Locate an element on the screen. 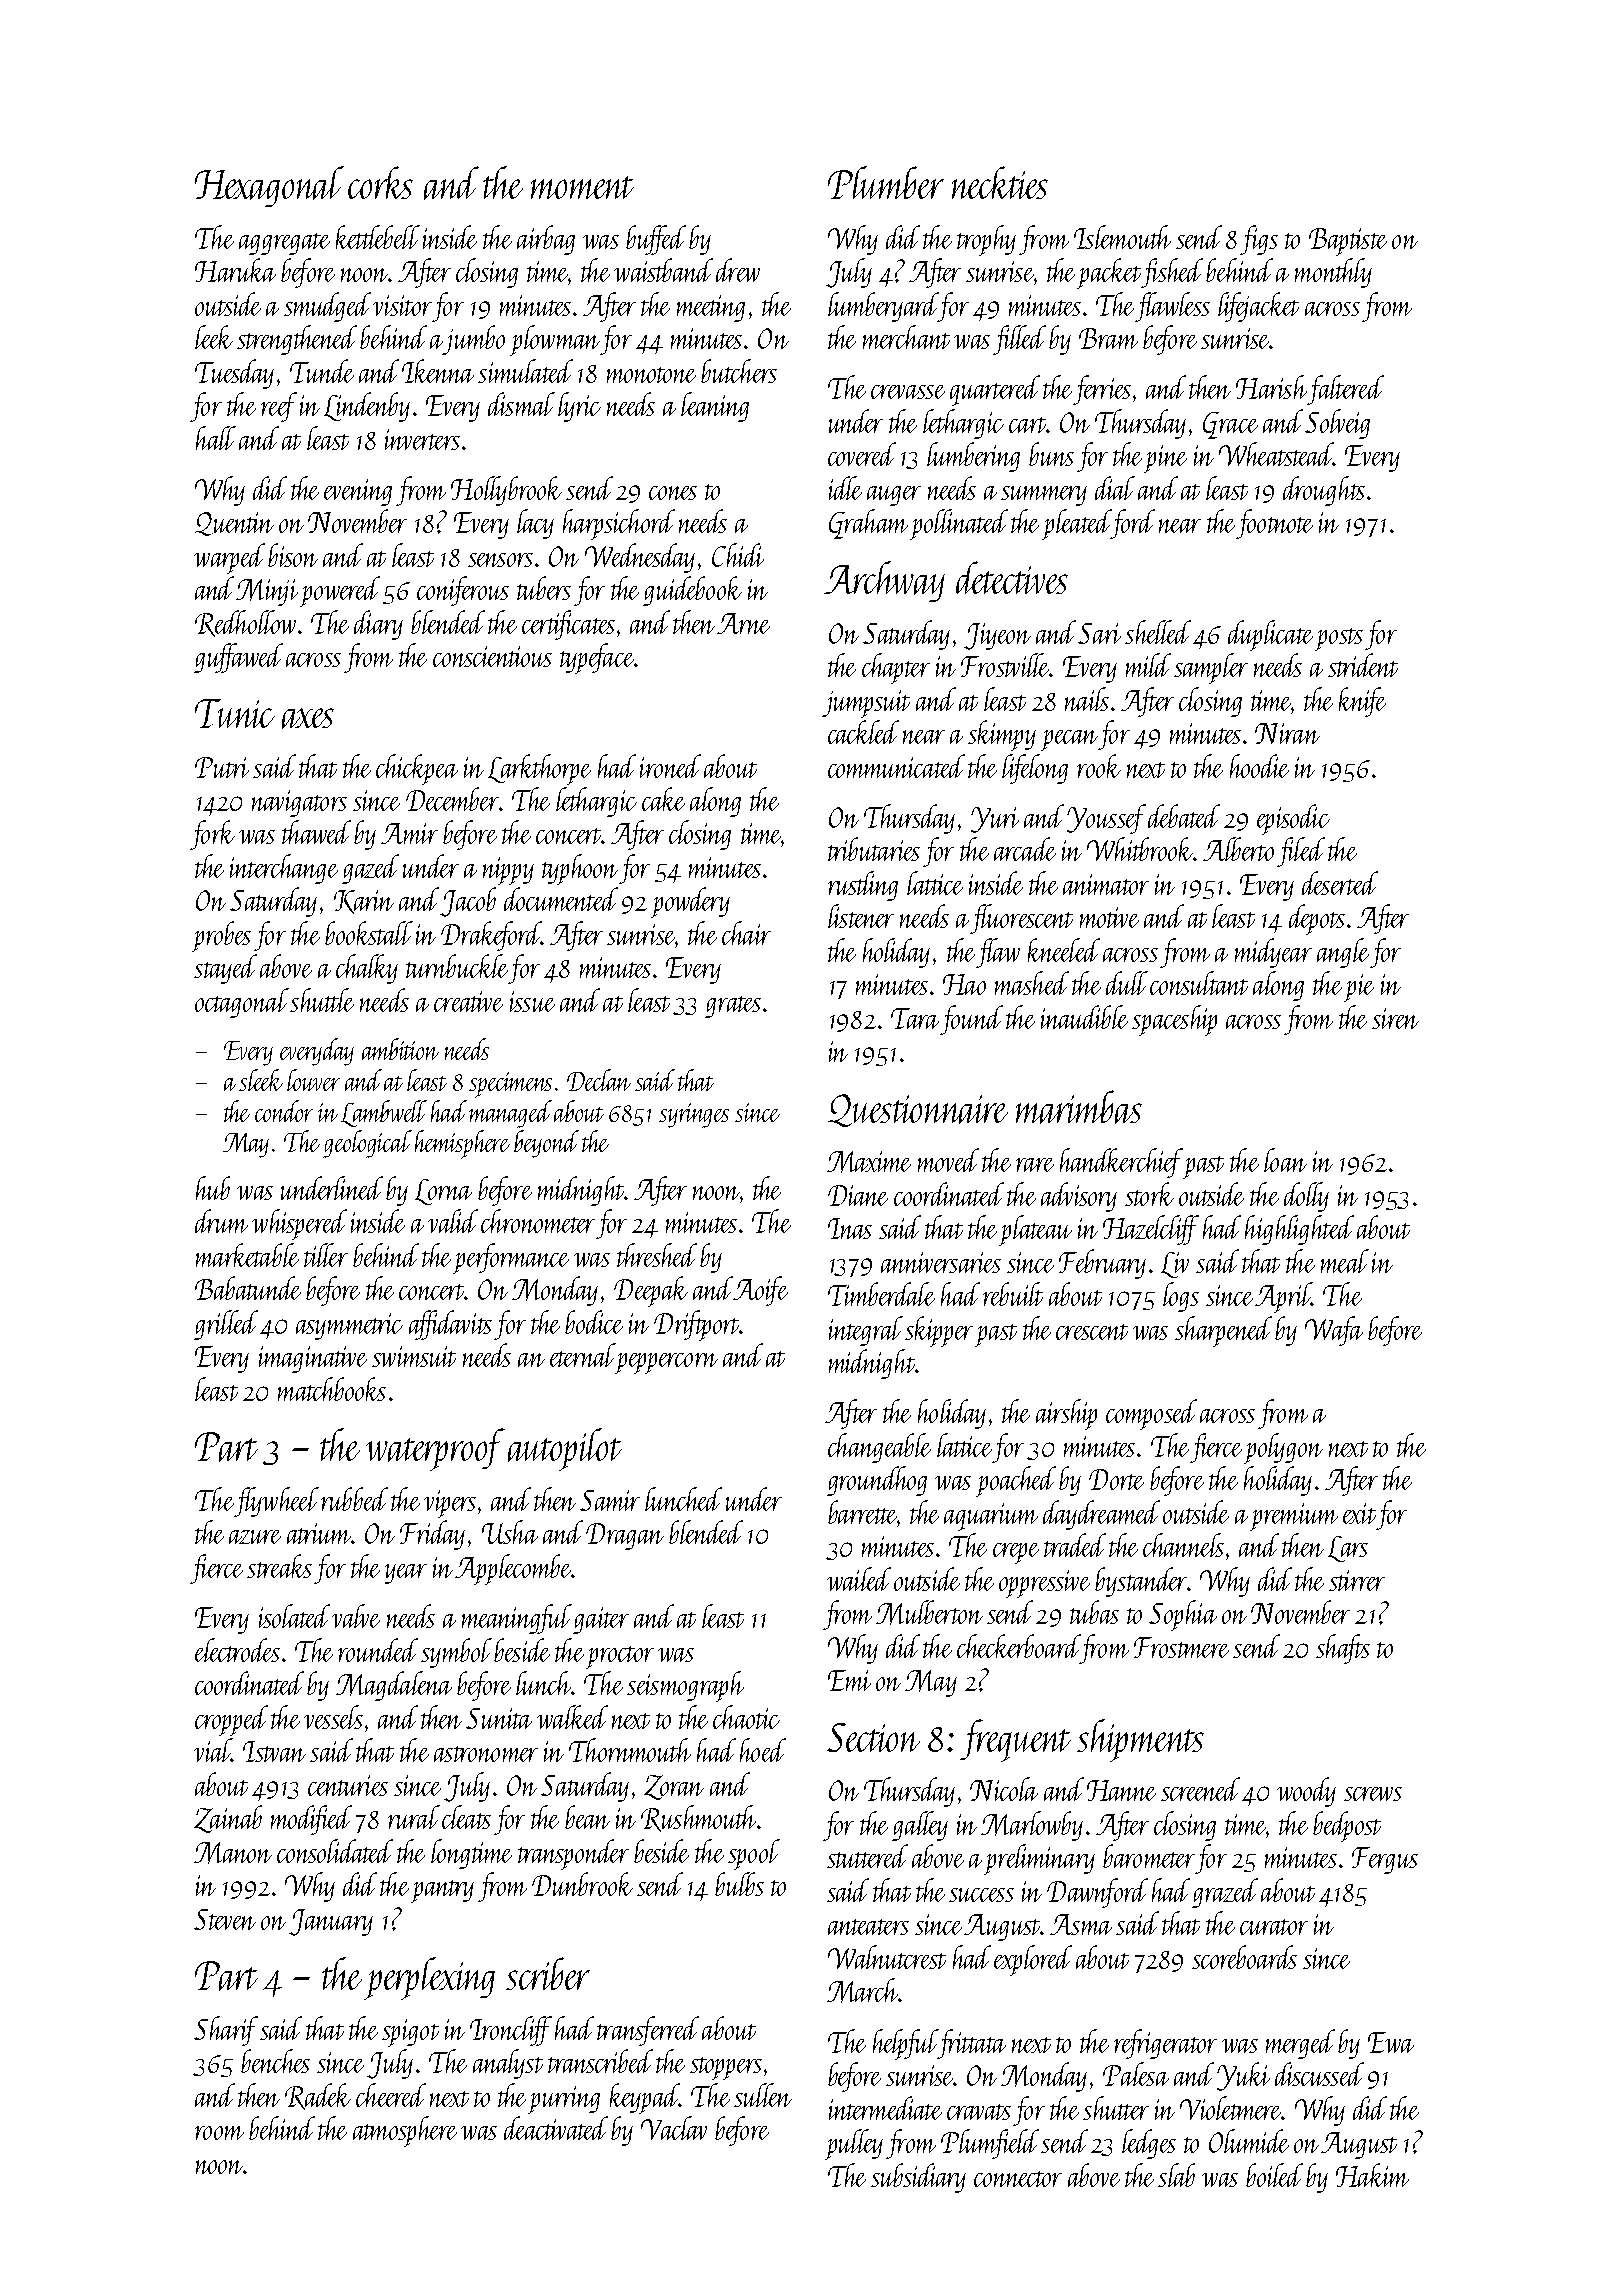 This screenshot has height=2292, width=1620. deactivated is located at coordinates (556, 2128).
